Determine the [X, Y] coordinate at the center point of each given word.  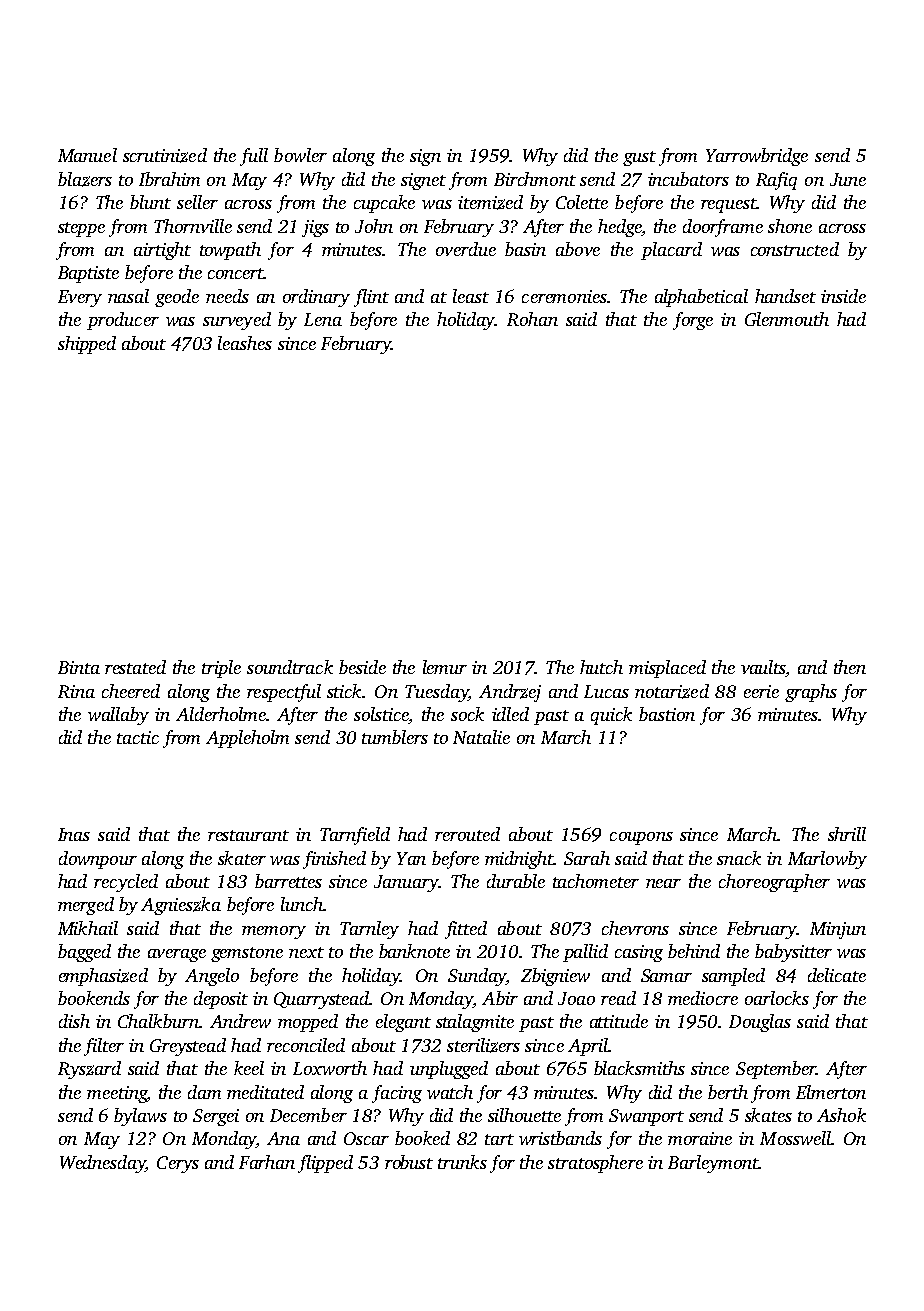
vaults [763, 668]
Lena [323, 319]
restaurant [248, 835]
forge [693, 321]
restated [135, 667]
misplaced [667, 669]
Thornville [193, 226]
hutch [601, 667]
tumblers [395, 737]
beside [362, 667]
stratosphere [595, 1164]
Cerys [178, 1164]
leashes [245, 343]
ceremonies [564, 296]
